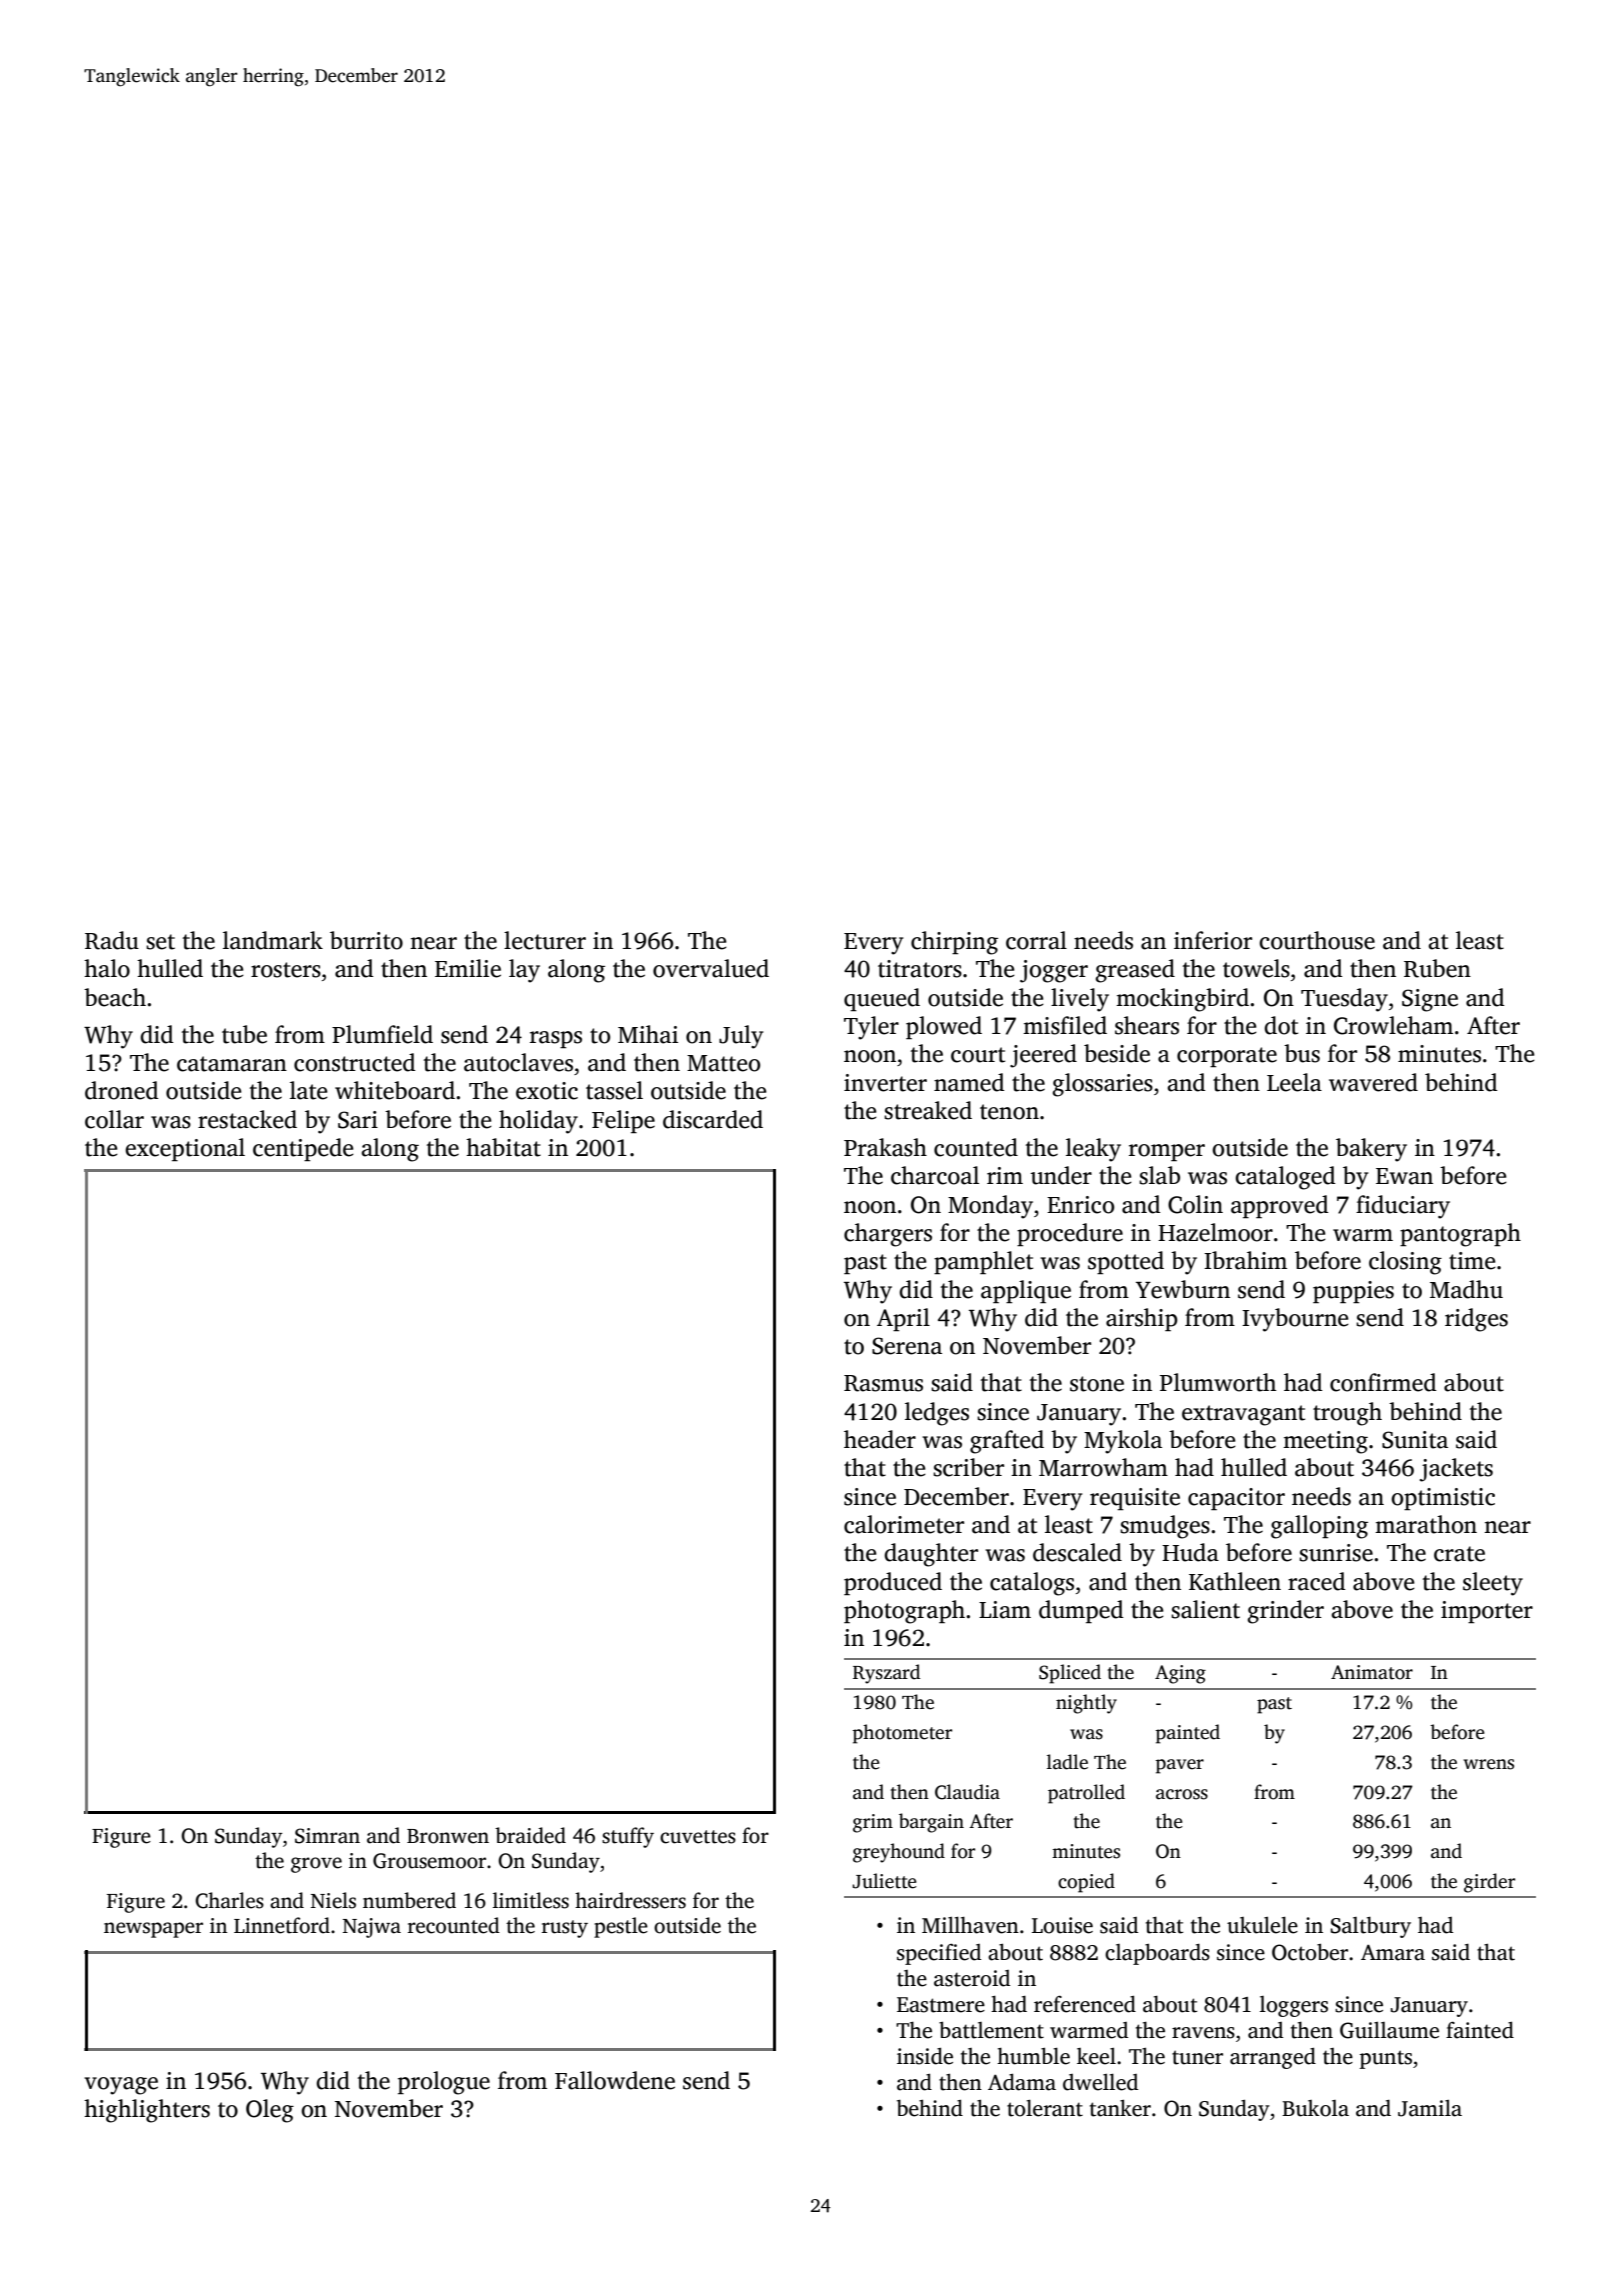  What do you see at coordinates (1466, 1289) in the page?
I see `Madhu` at bounding box center [1466, 1289].
